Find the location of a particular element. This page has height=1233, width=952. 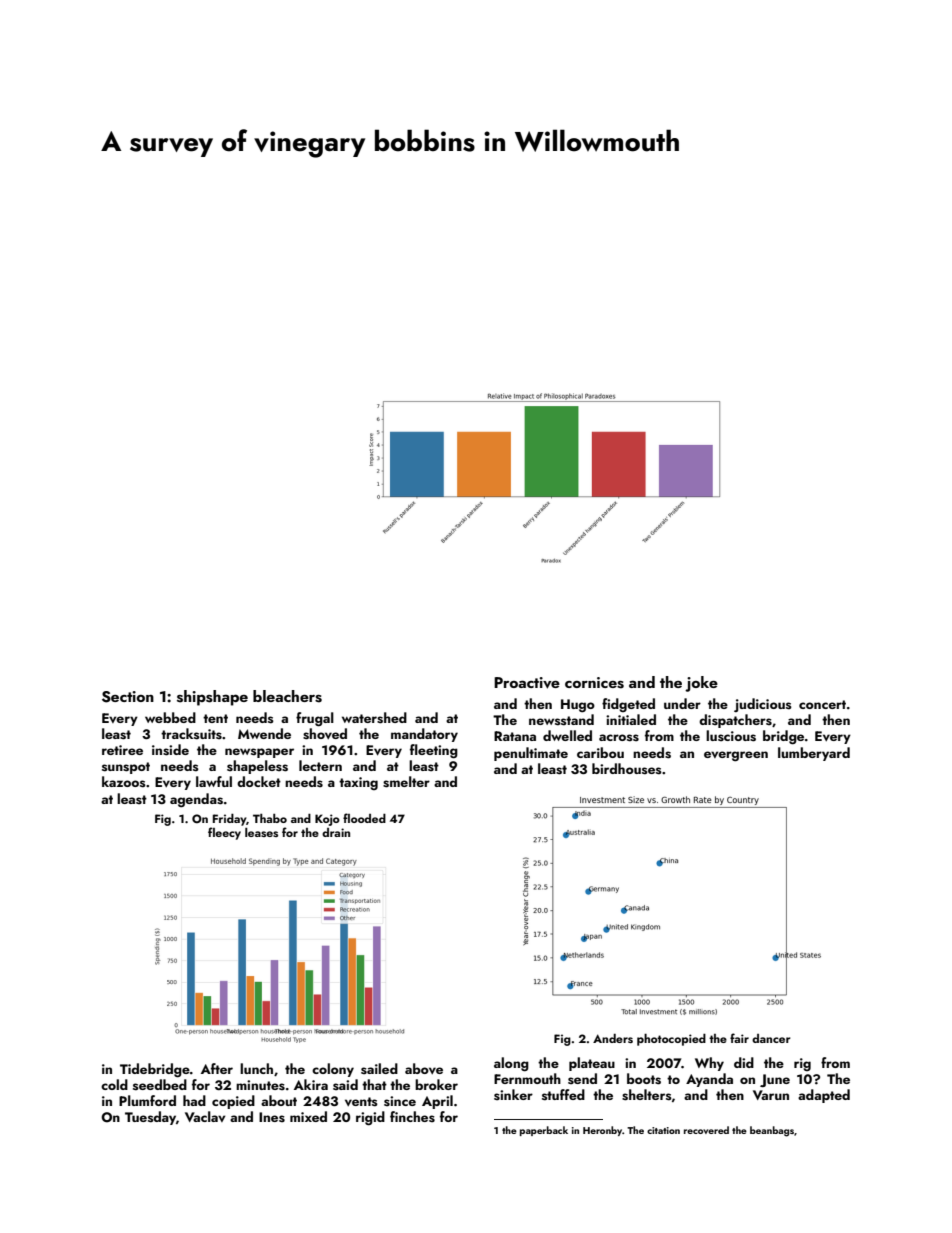

concert is located at coordinates (822, 704).
